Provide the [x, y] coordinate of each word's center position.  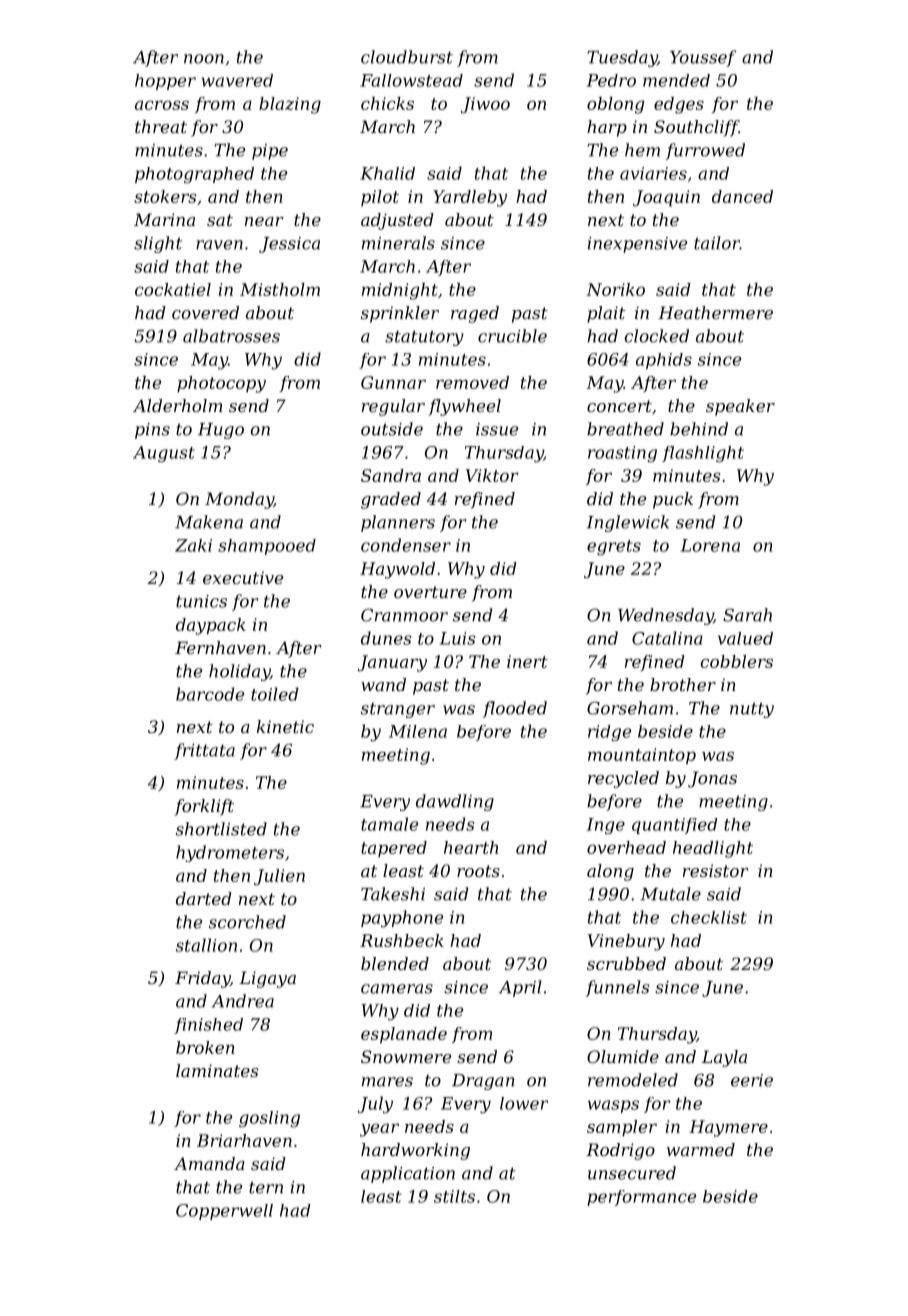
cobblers [736, 661]
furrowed [705, 151]
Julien [279, 877]
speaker [740, 407]
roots [478, 871]
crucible [512, 336]
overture [430, 592]
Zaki [193, 545]
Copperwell [224, 1212]
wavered [237, 80]
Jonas [712, 779]
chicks [387, 103]
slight [158, 244]
